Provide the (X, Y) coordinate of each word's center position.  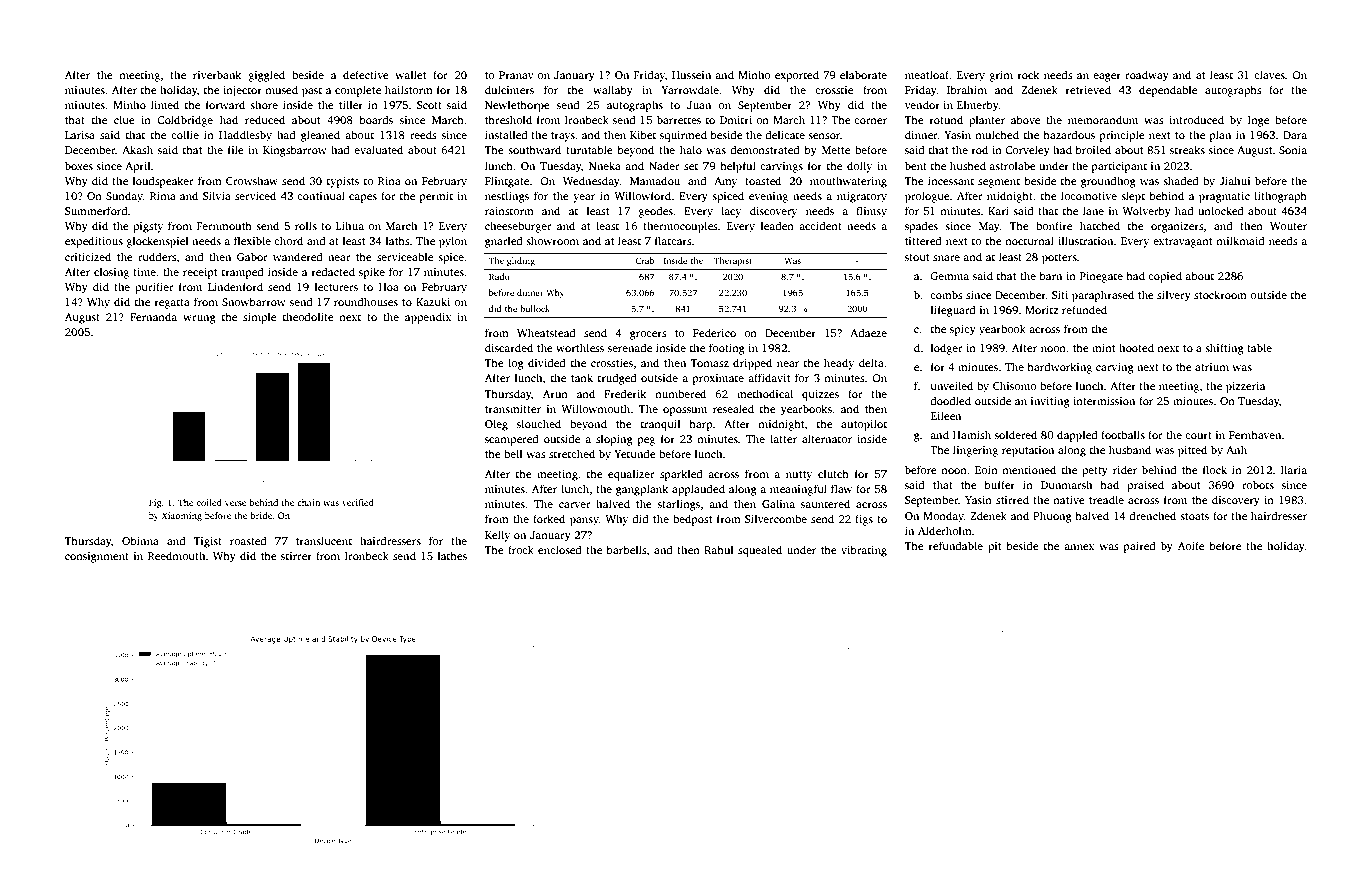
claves (1269, 74)
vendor (922, 104)
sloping (614, 440)
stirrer (296, 556)
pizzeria (1245, 387)
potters (1059, 259)
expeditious (94, 242)
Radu (499, 276)
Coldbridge (185, 121)
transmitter (513, 409)
